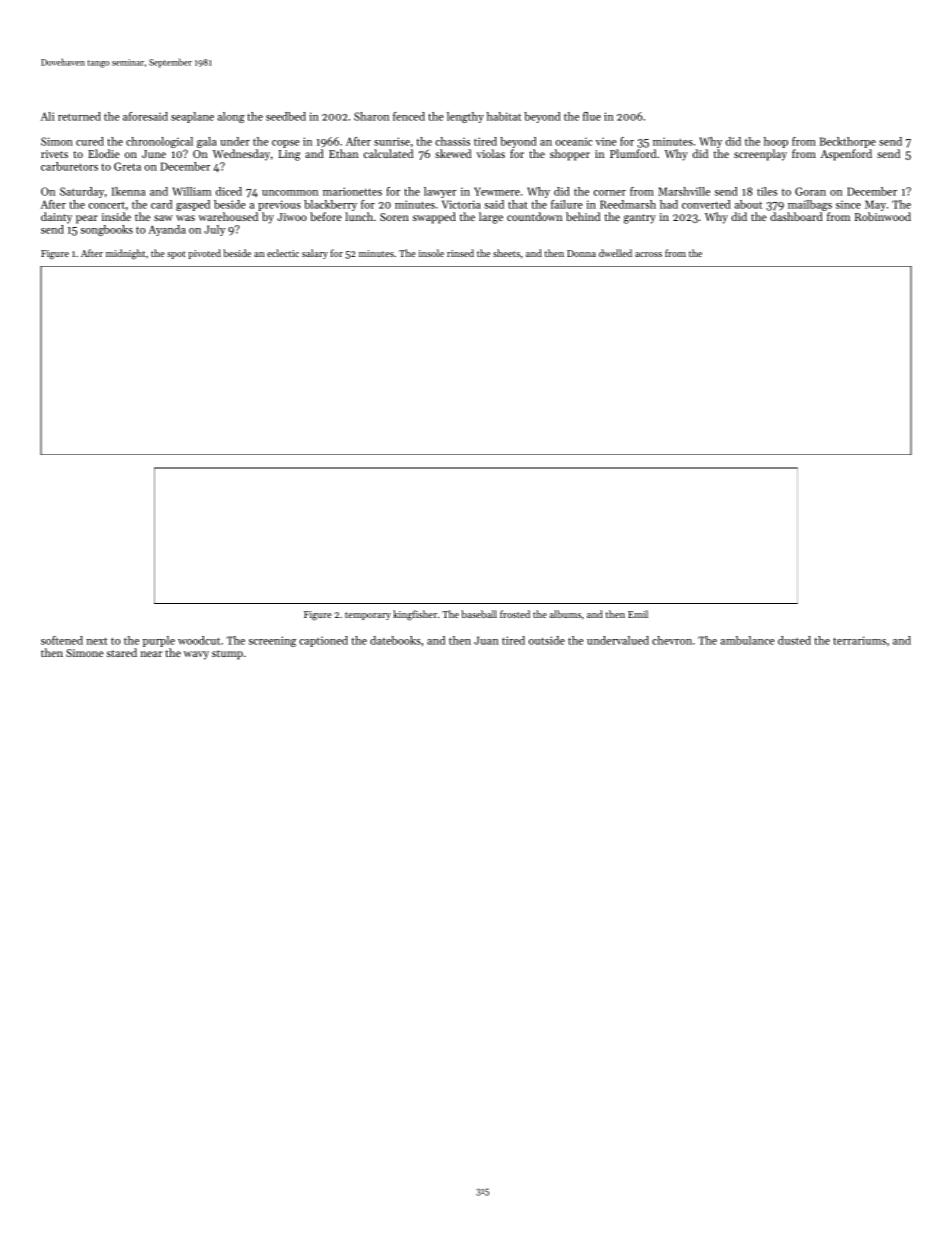 Image resolution: width=952 pixels, height=1233 pixels. I want to click on baseball, so click(479, 614).
